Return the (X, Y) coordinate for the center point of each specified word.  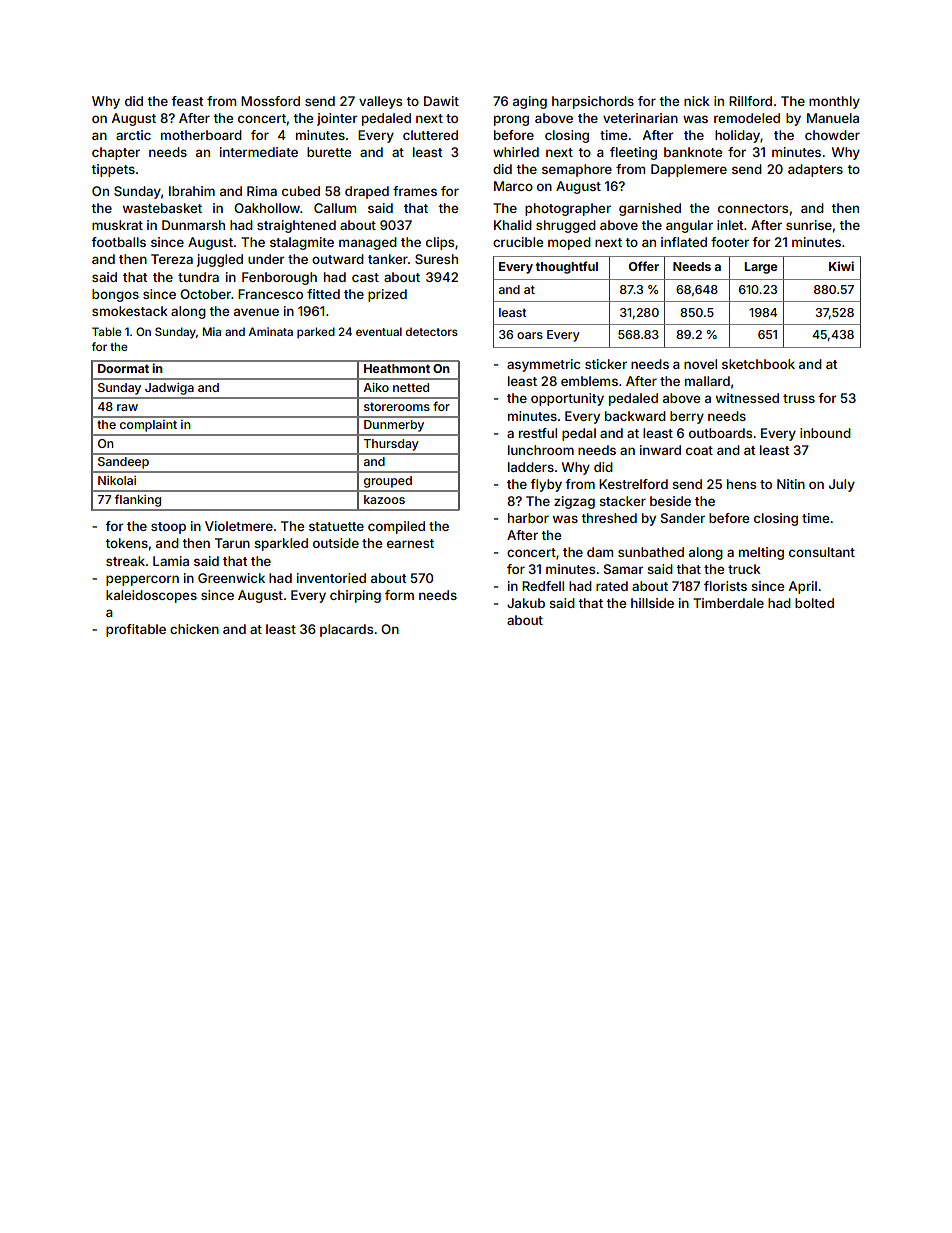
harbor (528, 518)
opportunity (567, 399)
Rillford (750, 101)
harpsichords (593, 102)
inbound (825, 433)
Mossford (270, 101)
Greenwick (231, 578)
